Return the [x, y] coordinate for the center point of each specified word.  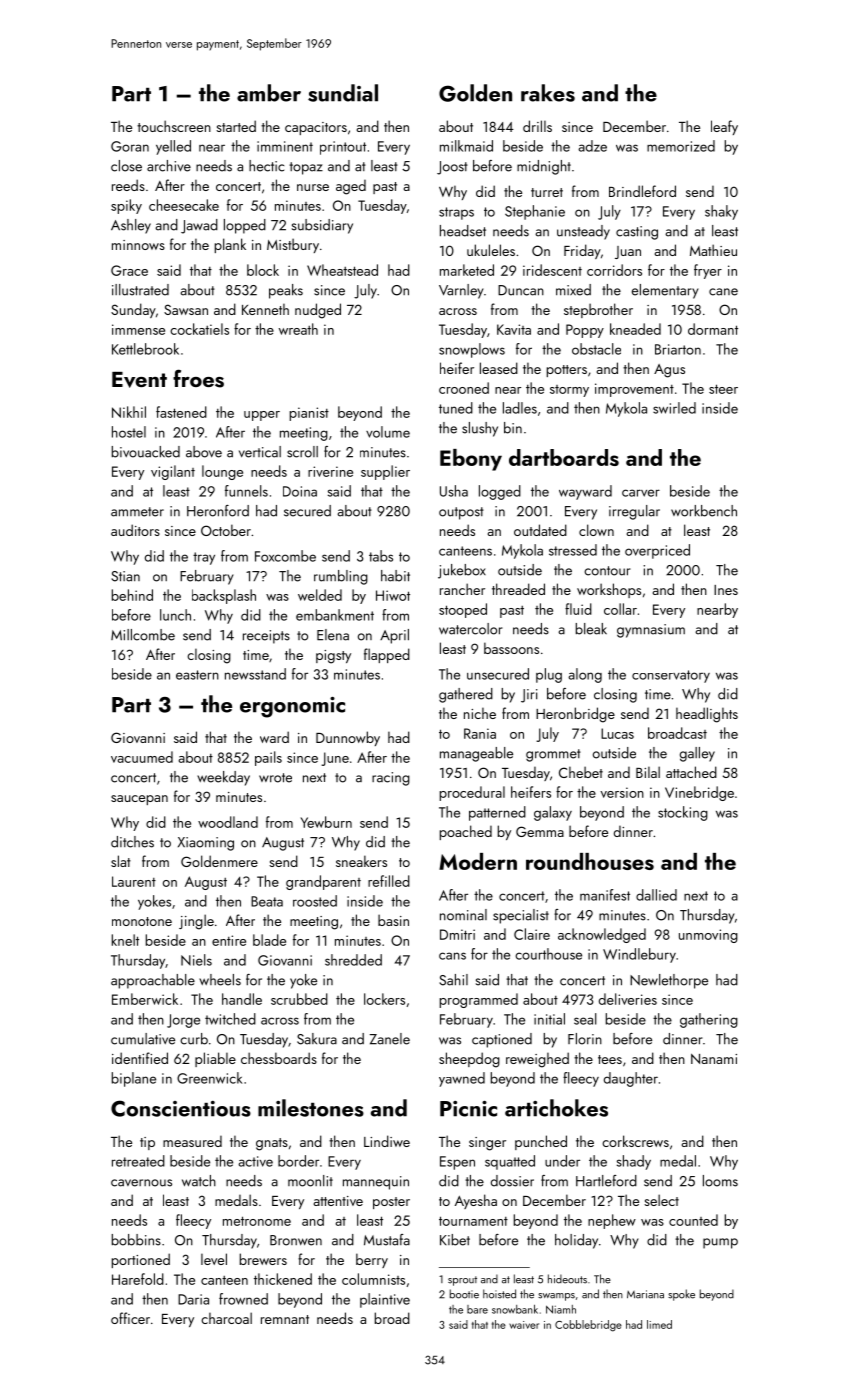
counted [693, 1220]
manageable [476, 754]
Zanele [390, 1039]
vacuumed [142, 757]
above [204, 452]
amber [269, 93]
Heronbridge [575, 715]
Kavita [514, 329]
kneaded [635, 329]
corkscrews [635, 1141]
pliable [215, 1059]
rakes [548, 93]
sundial [343, 93]
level [214, 1259]
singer [487, 1144]
